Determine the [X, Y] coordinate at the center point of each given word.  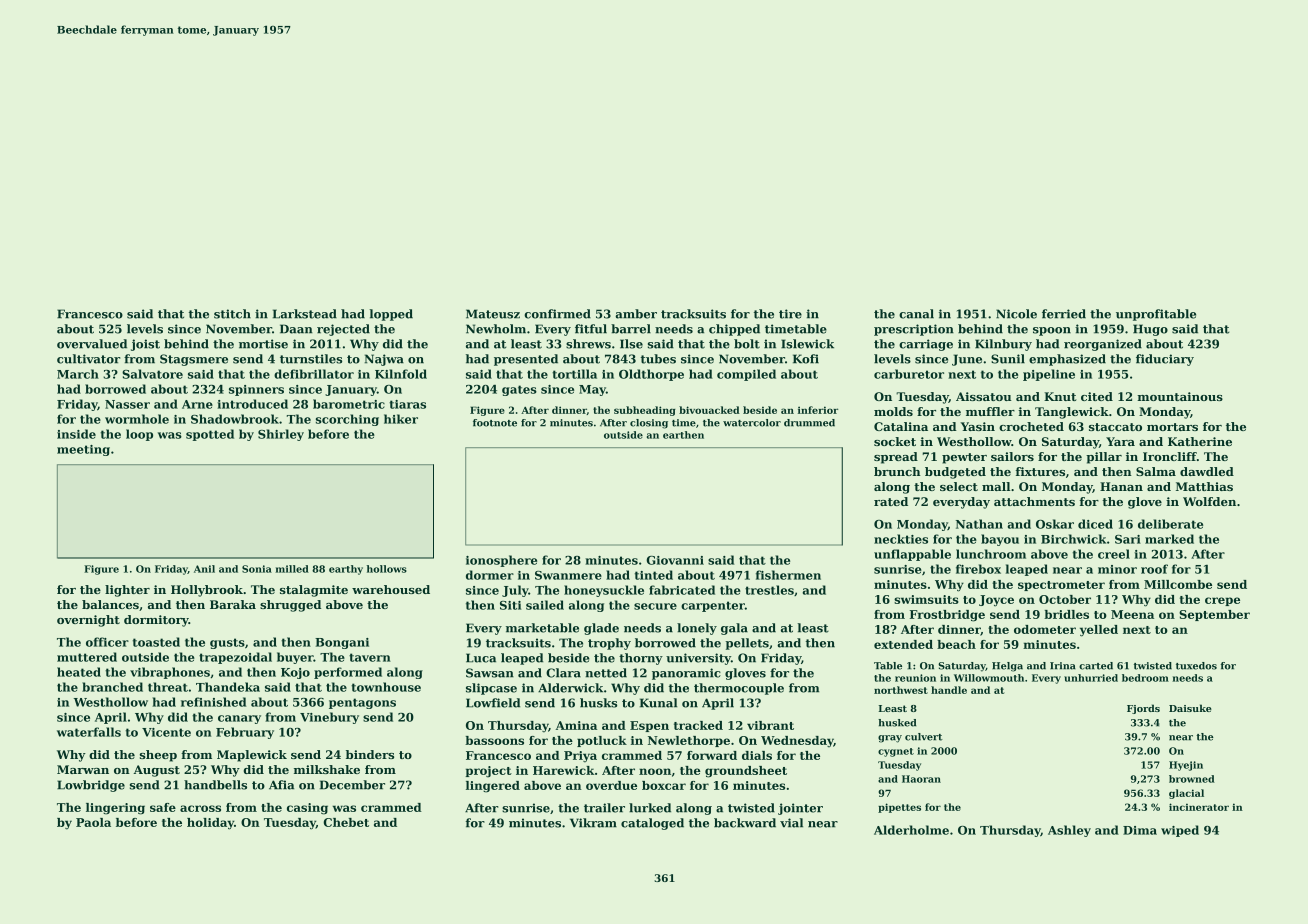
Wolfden [1209, 501]
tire [790, 314]
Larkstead [305, 314]
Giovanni [675, 560]
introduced [252, 404]
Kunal [658, 703]
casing [307, 809]
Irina [1063, 666]
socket [895, 441]
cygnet [896, 752]
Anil [204, 569]
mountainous [1180, 396]
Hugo [1150, 330]
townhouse [386, 687]
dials [757, 755]
